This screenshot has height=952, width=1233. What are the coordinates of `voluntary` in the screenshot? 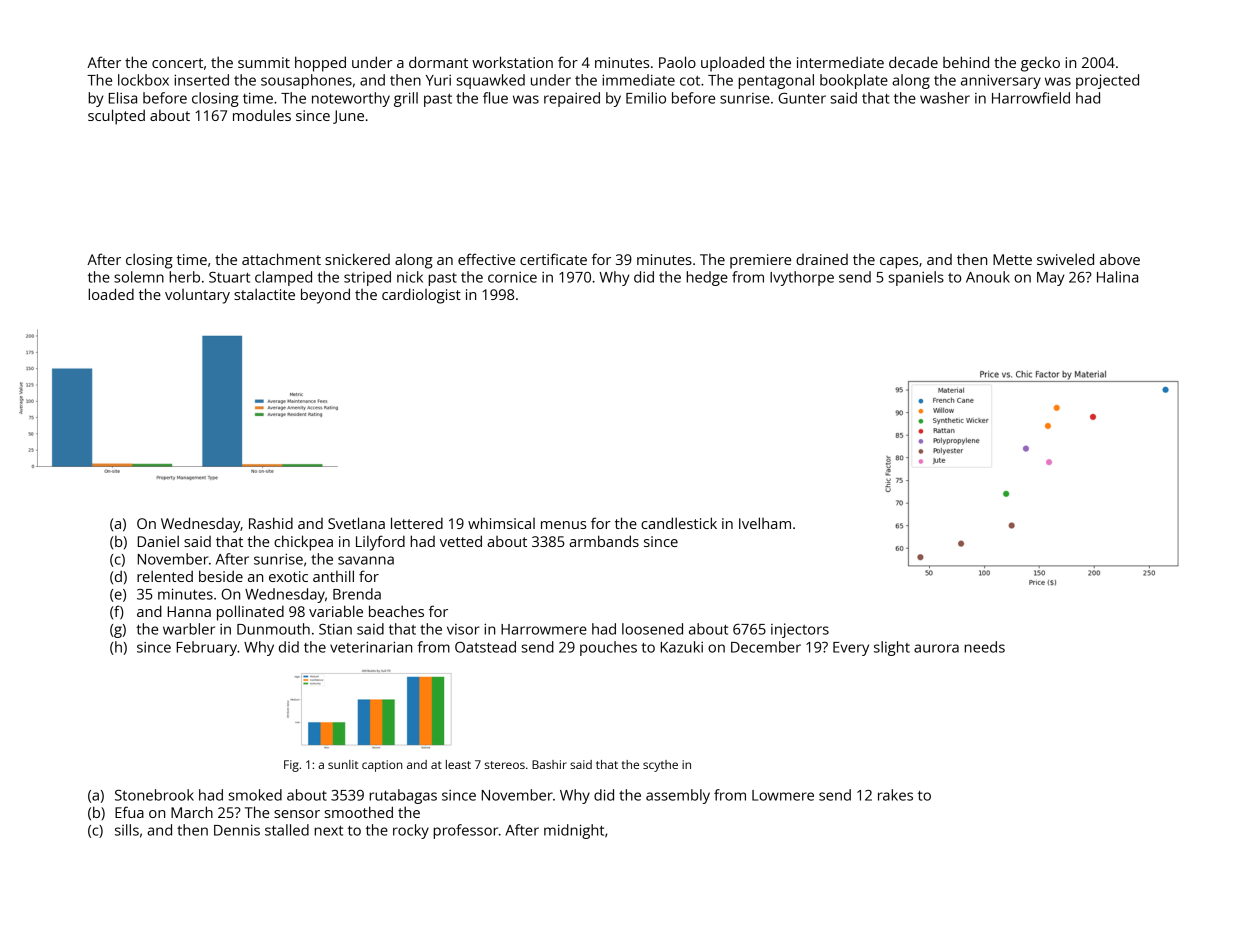 It's located at (197, 296).
